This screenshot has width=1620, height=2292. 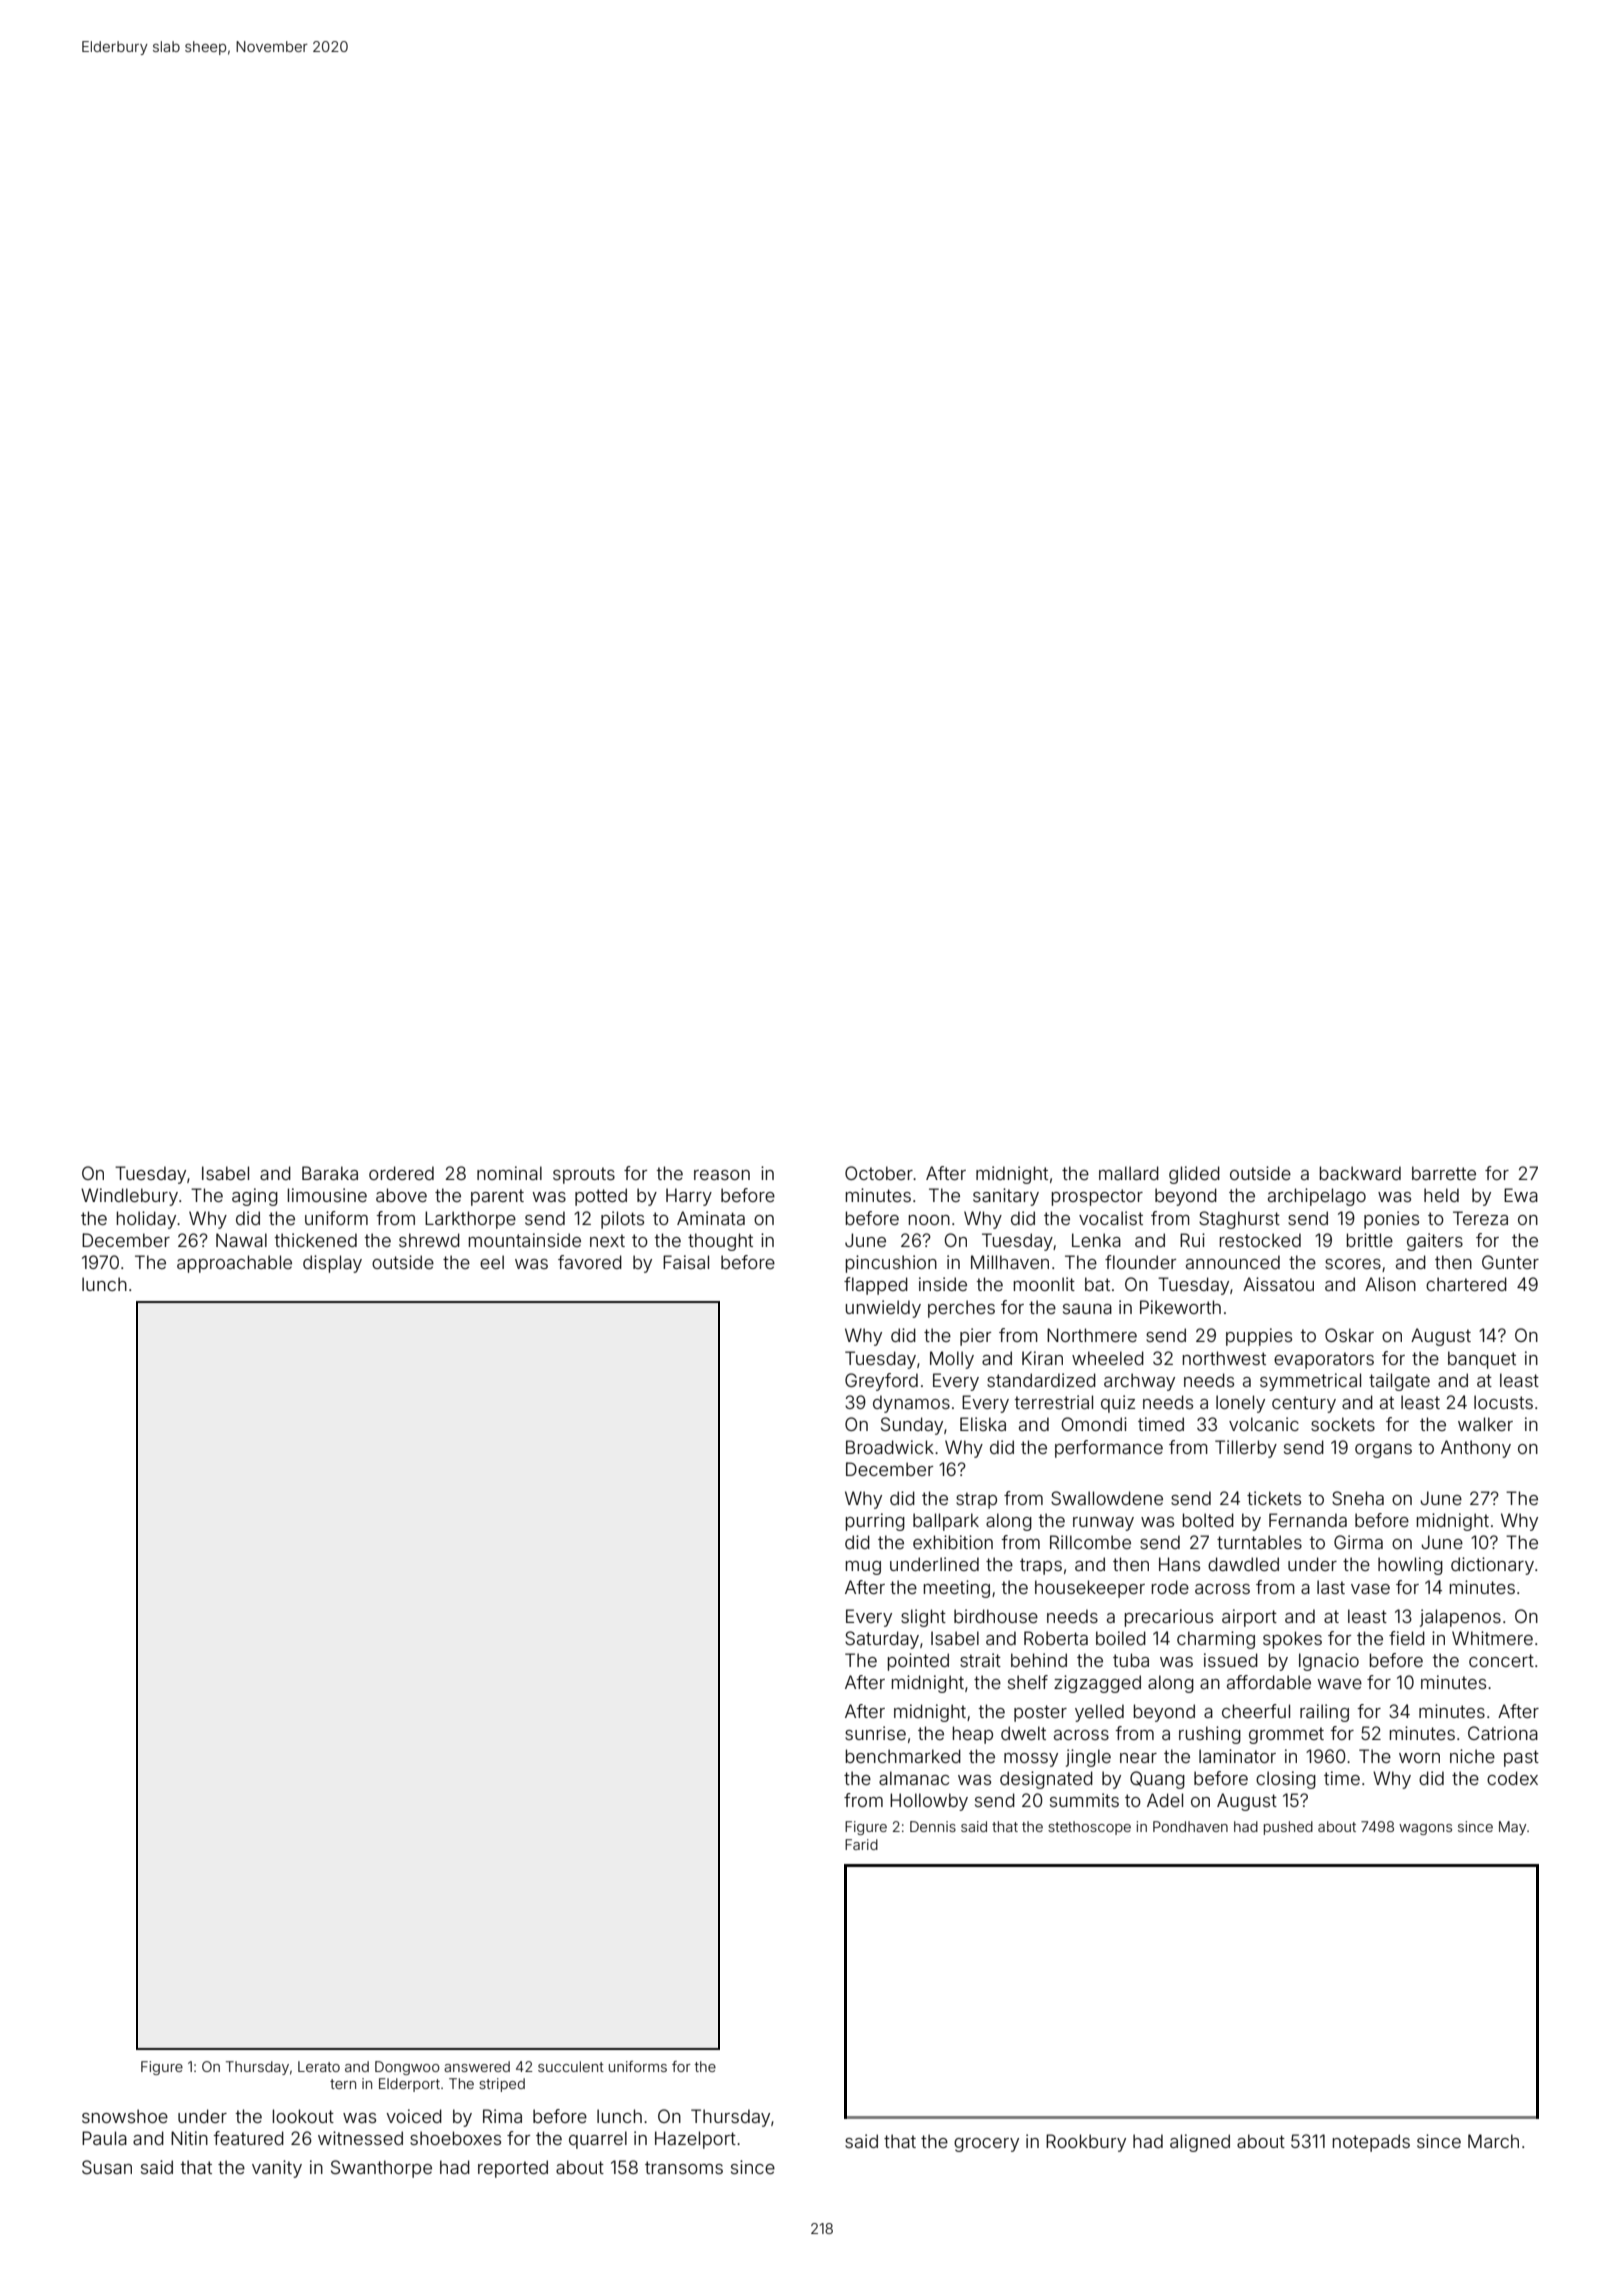 What do you see at coordinates (1370, 1589) in the screenshot?
I see `vase` at bounding box center [1370, 1589].
